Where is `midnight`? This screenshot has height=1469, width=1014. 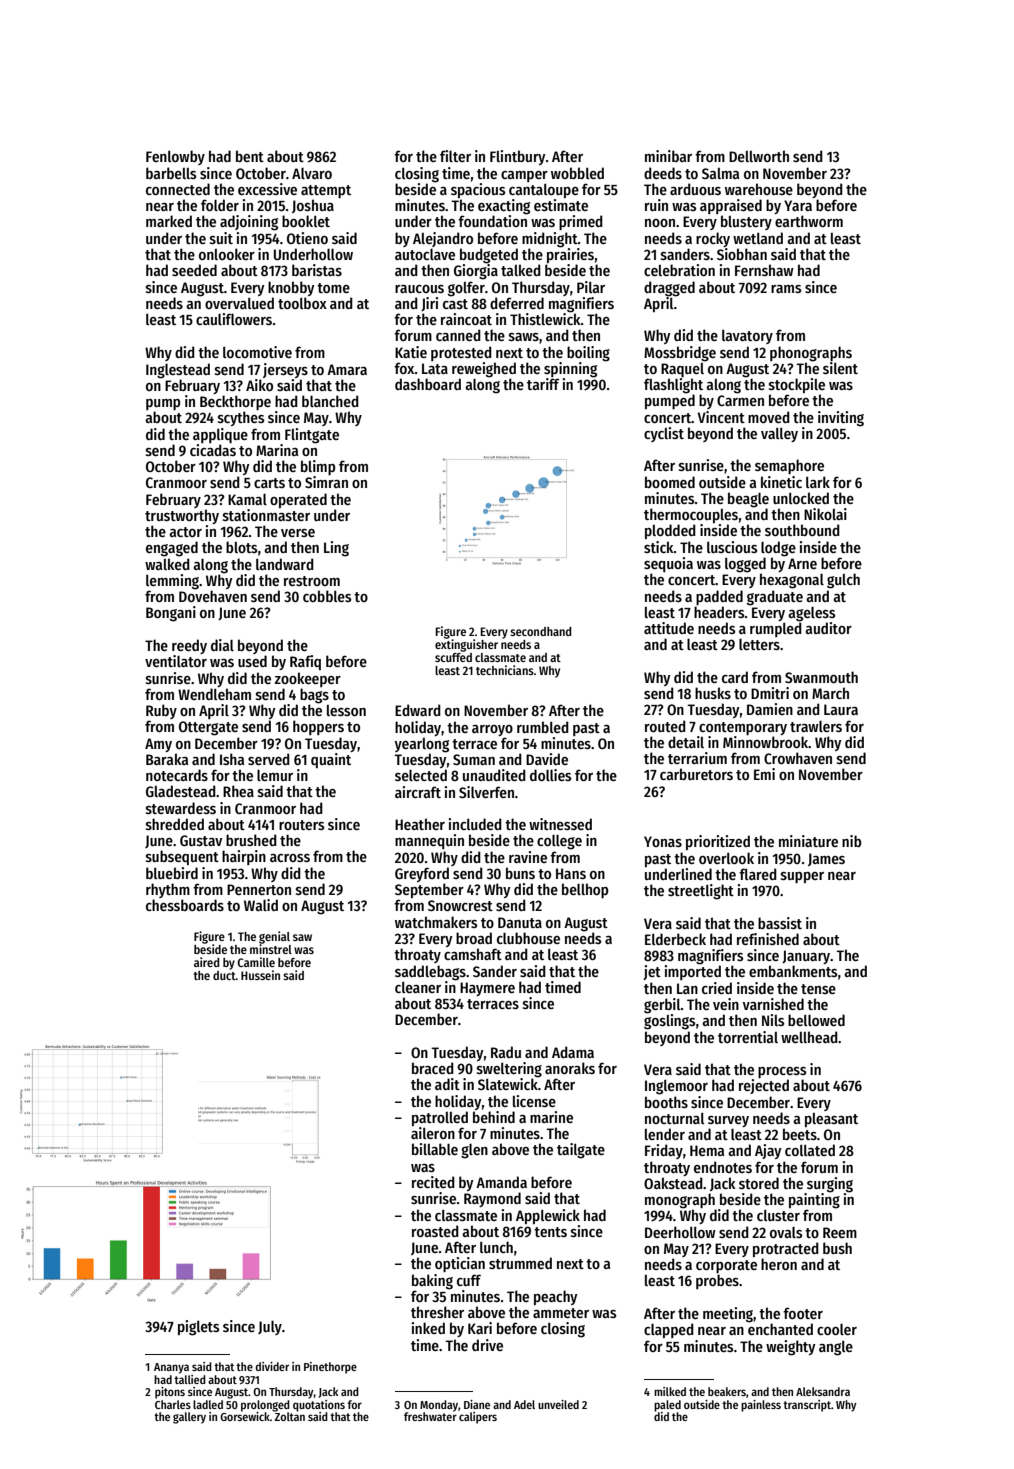 midnight is located at coordinates (550, 239).
